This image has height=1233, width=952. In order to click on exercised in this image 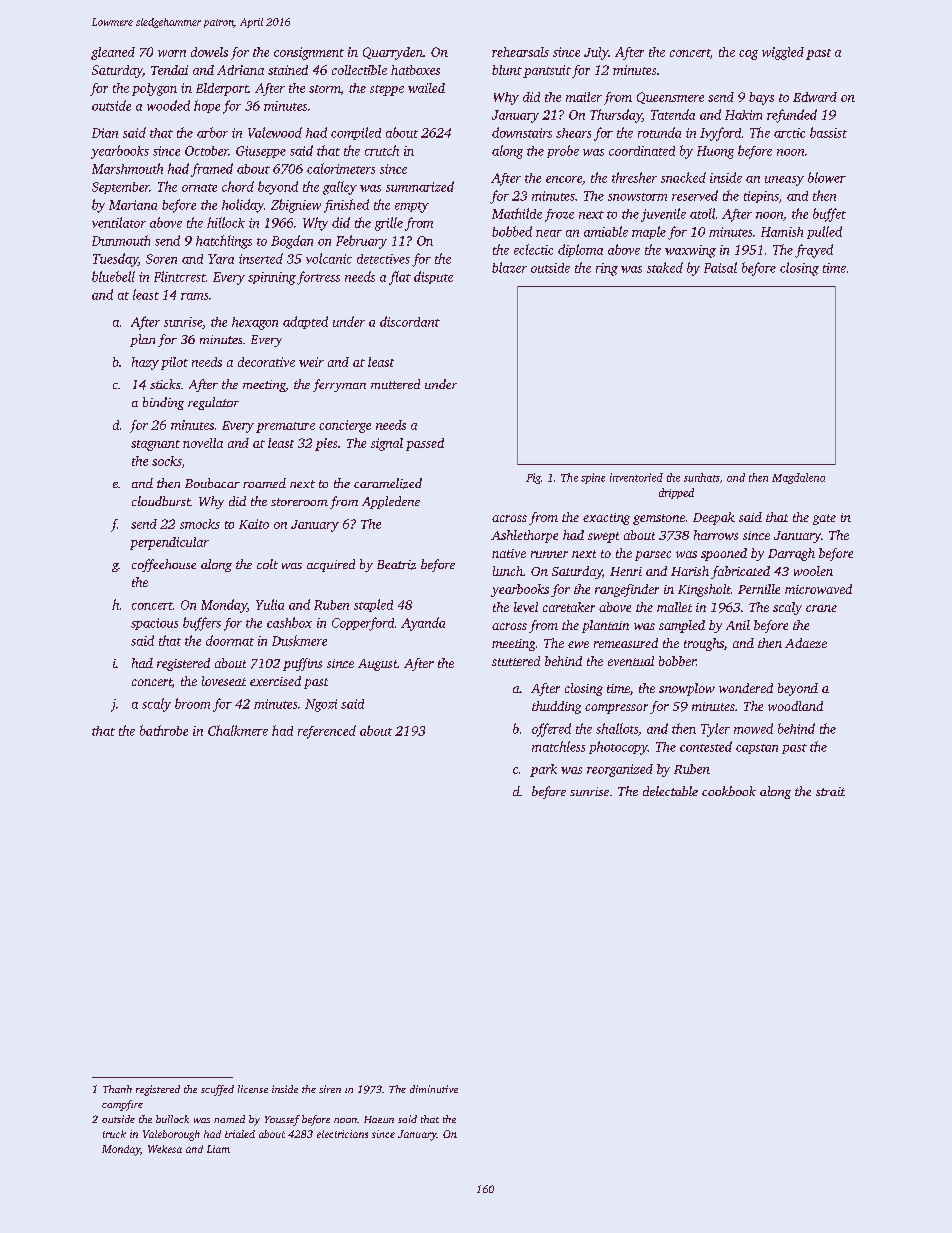, I will do `click(275, 681)`.
